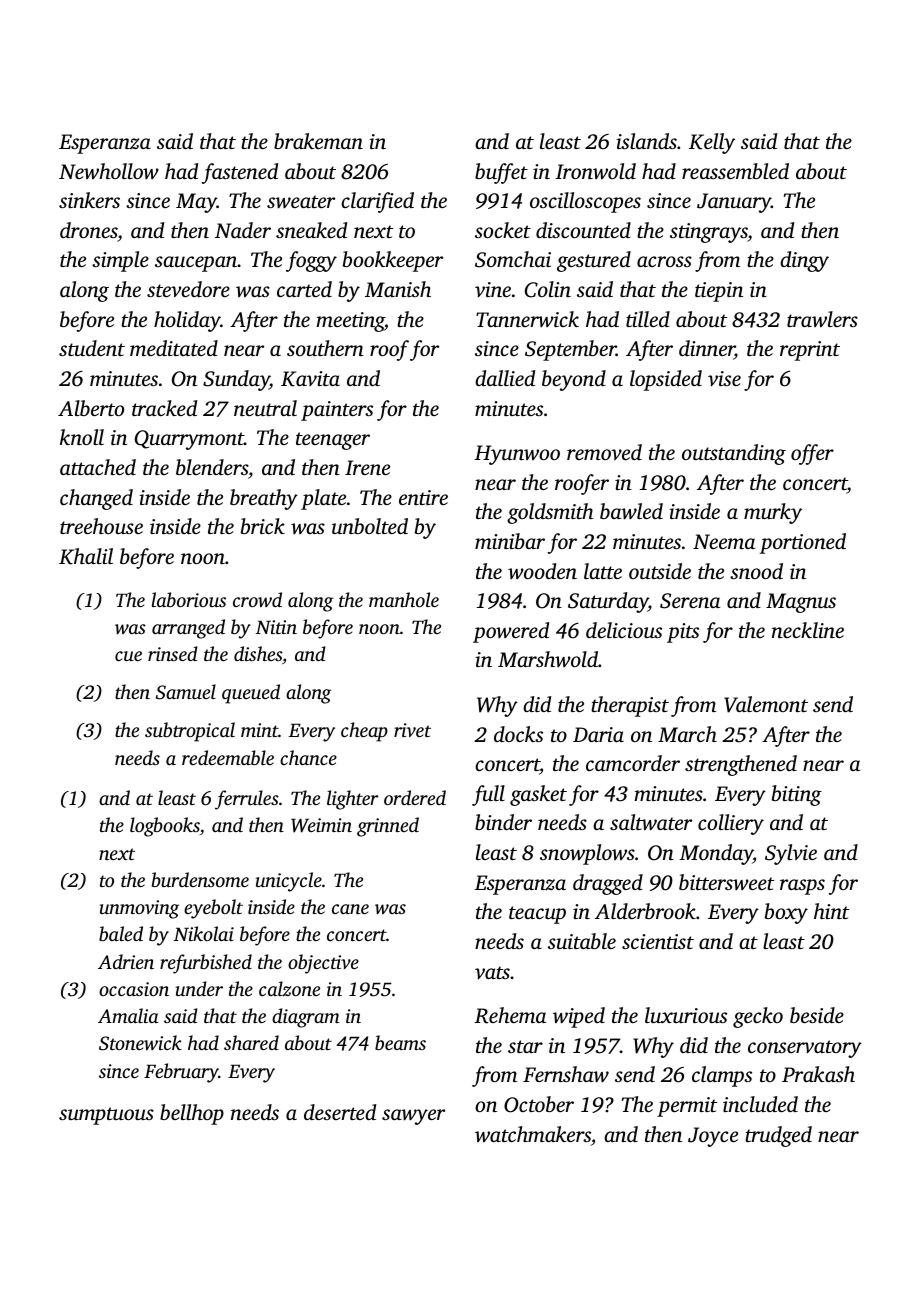 The height and width of the image is (1311, 924). I want to click on socket, so click(503, 230).
